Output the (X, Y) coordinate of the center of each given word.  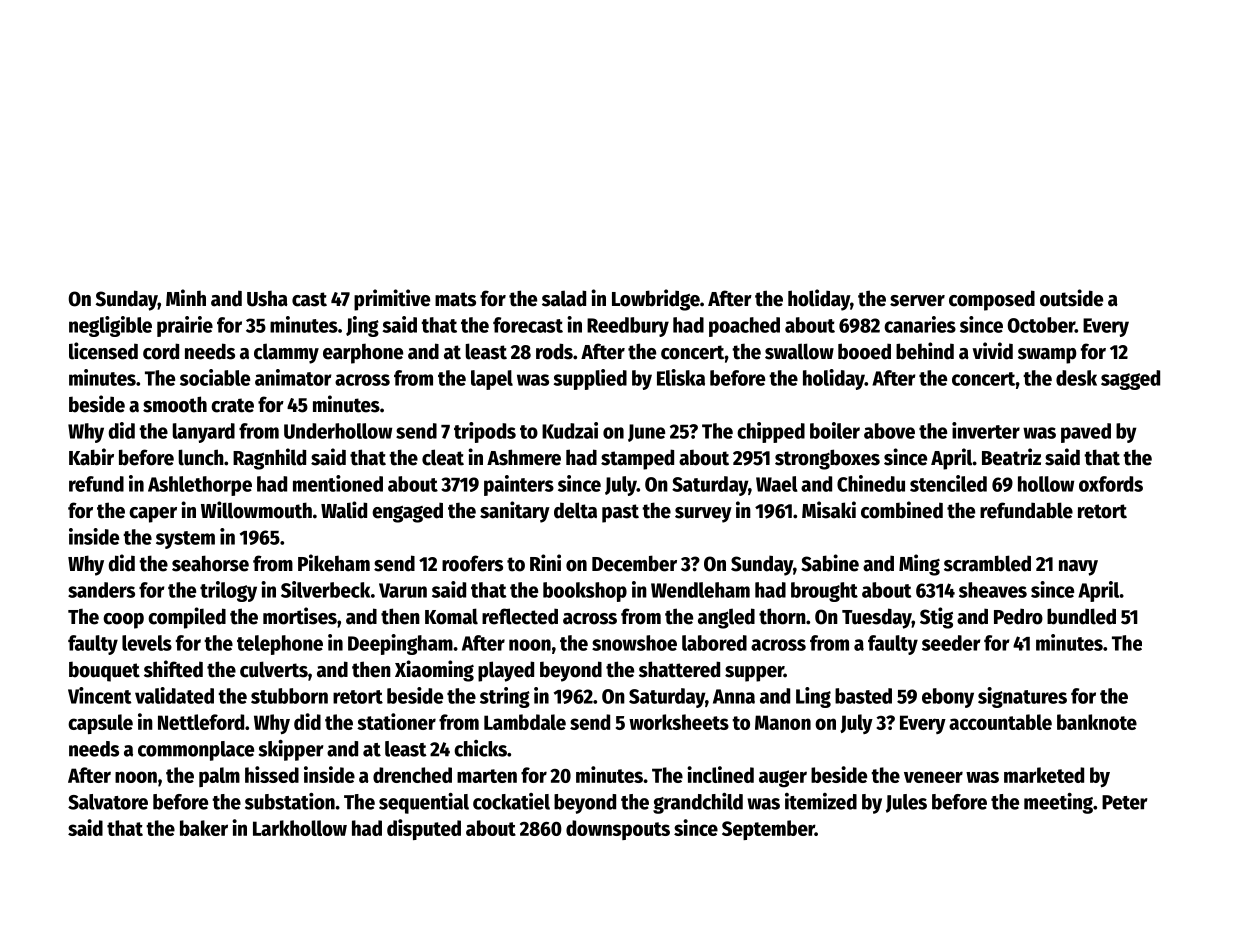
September (768, 830)
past (620, 513)
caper (153, 515)
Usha (267, 298)
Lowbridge (656, 300)
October (1041, 325)
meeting (1058, 803)
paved (1086, 433)
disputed (424, 829)
